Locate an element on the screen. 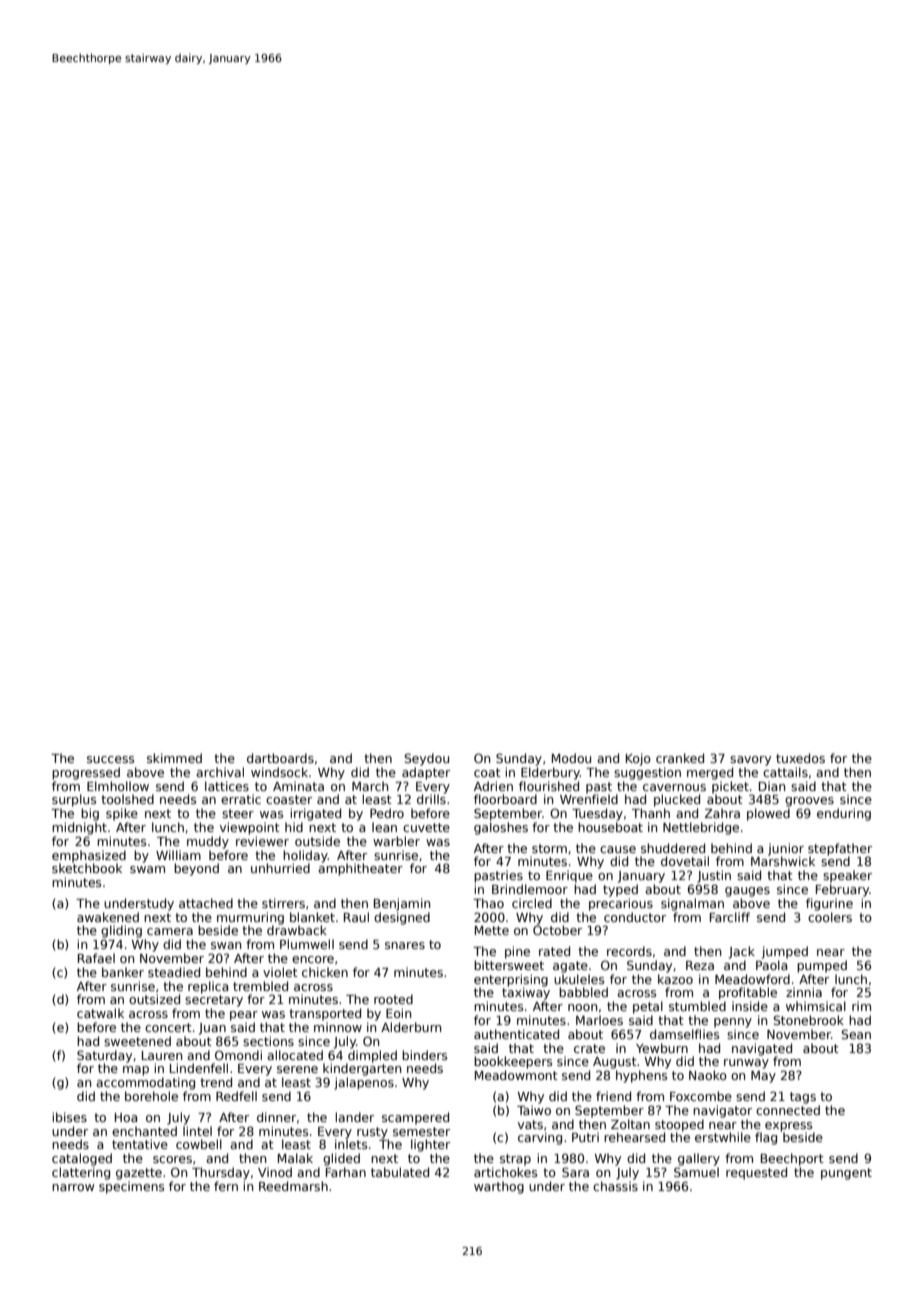 This screenshot has height=1308, width=924. lattices is located at coordinates (227, 786).
